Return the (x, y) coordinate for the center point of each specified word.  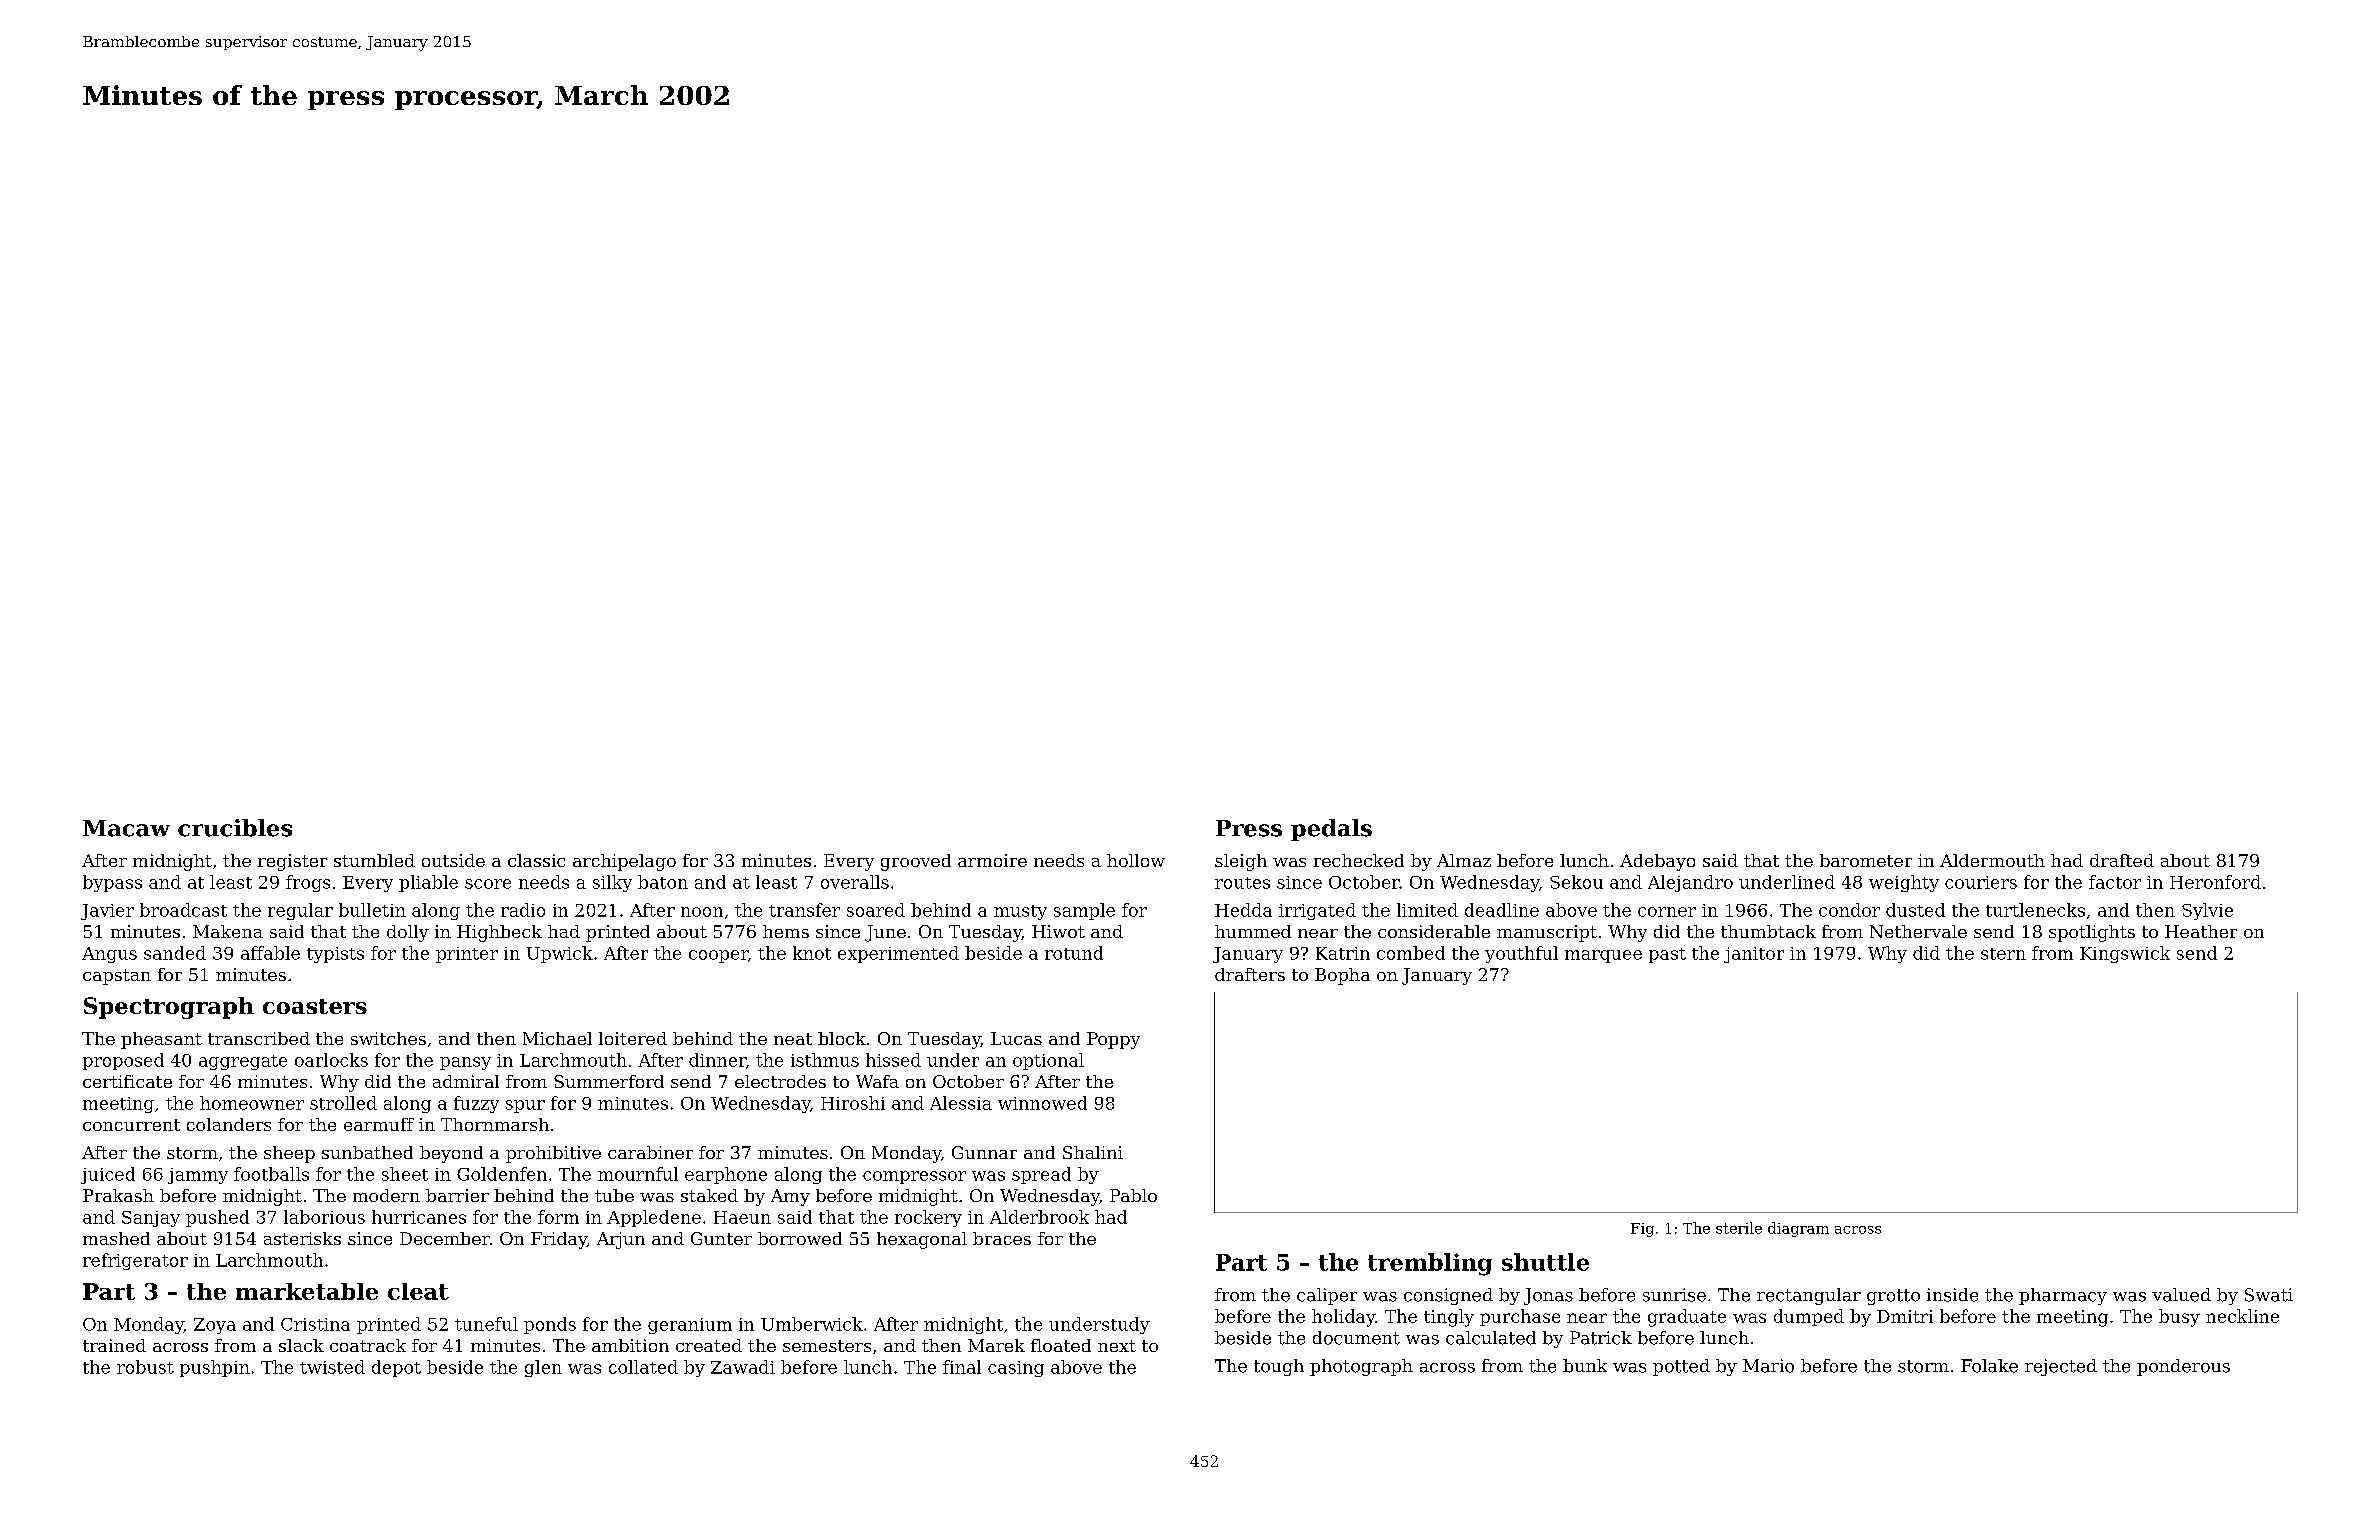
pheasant (161, 1040)
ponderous (2183, 1367)
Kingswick (2125, 954)
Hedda (1243, 910)
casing (1016, 1369)
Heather (2201, 931)
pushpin (215, 1368)
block (842, 1038)
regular (300, 911)
